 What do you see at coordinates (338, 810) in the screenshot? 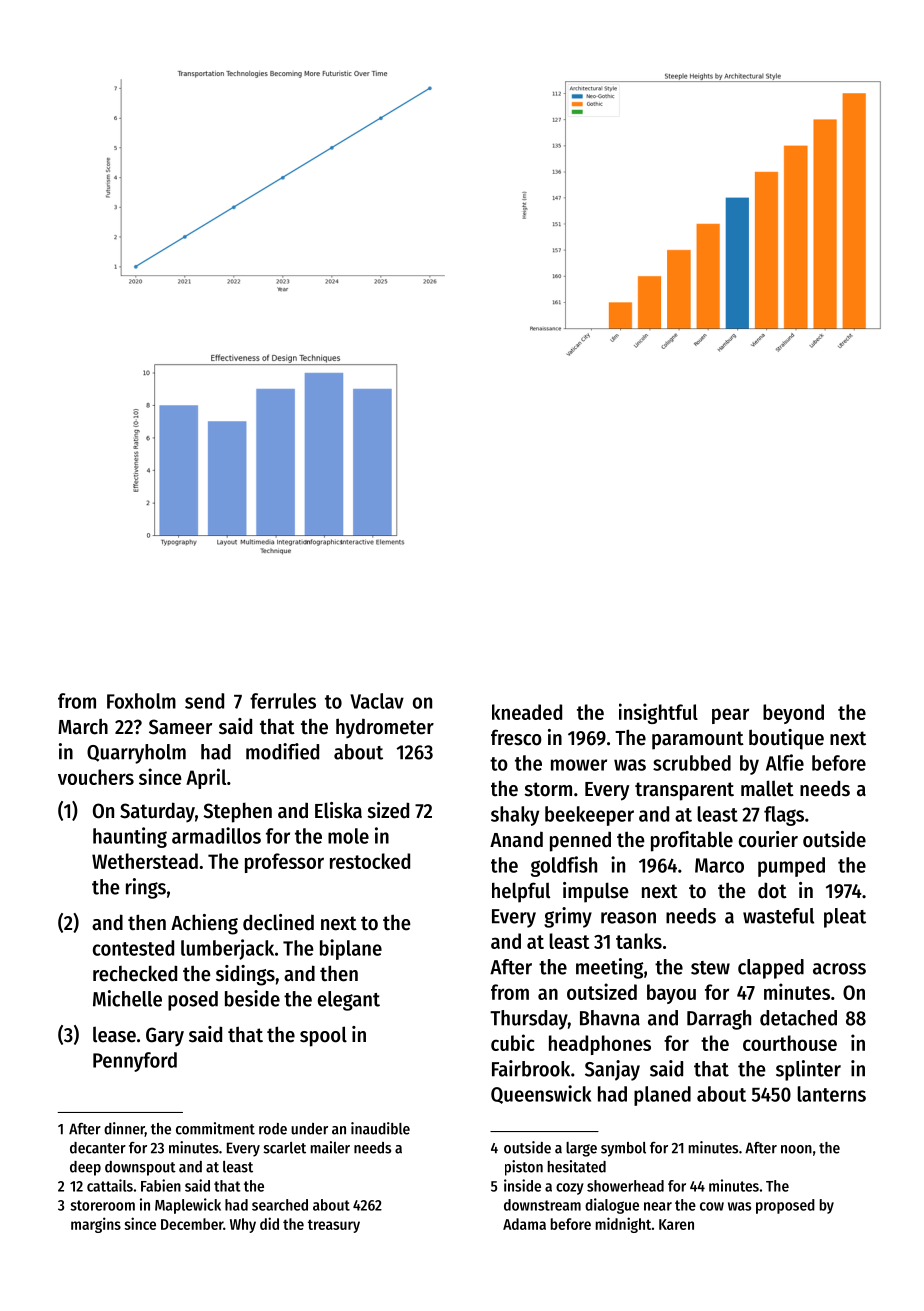
I see `Eliska` at bounding box center [338, 810].
